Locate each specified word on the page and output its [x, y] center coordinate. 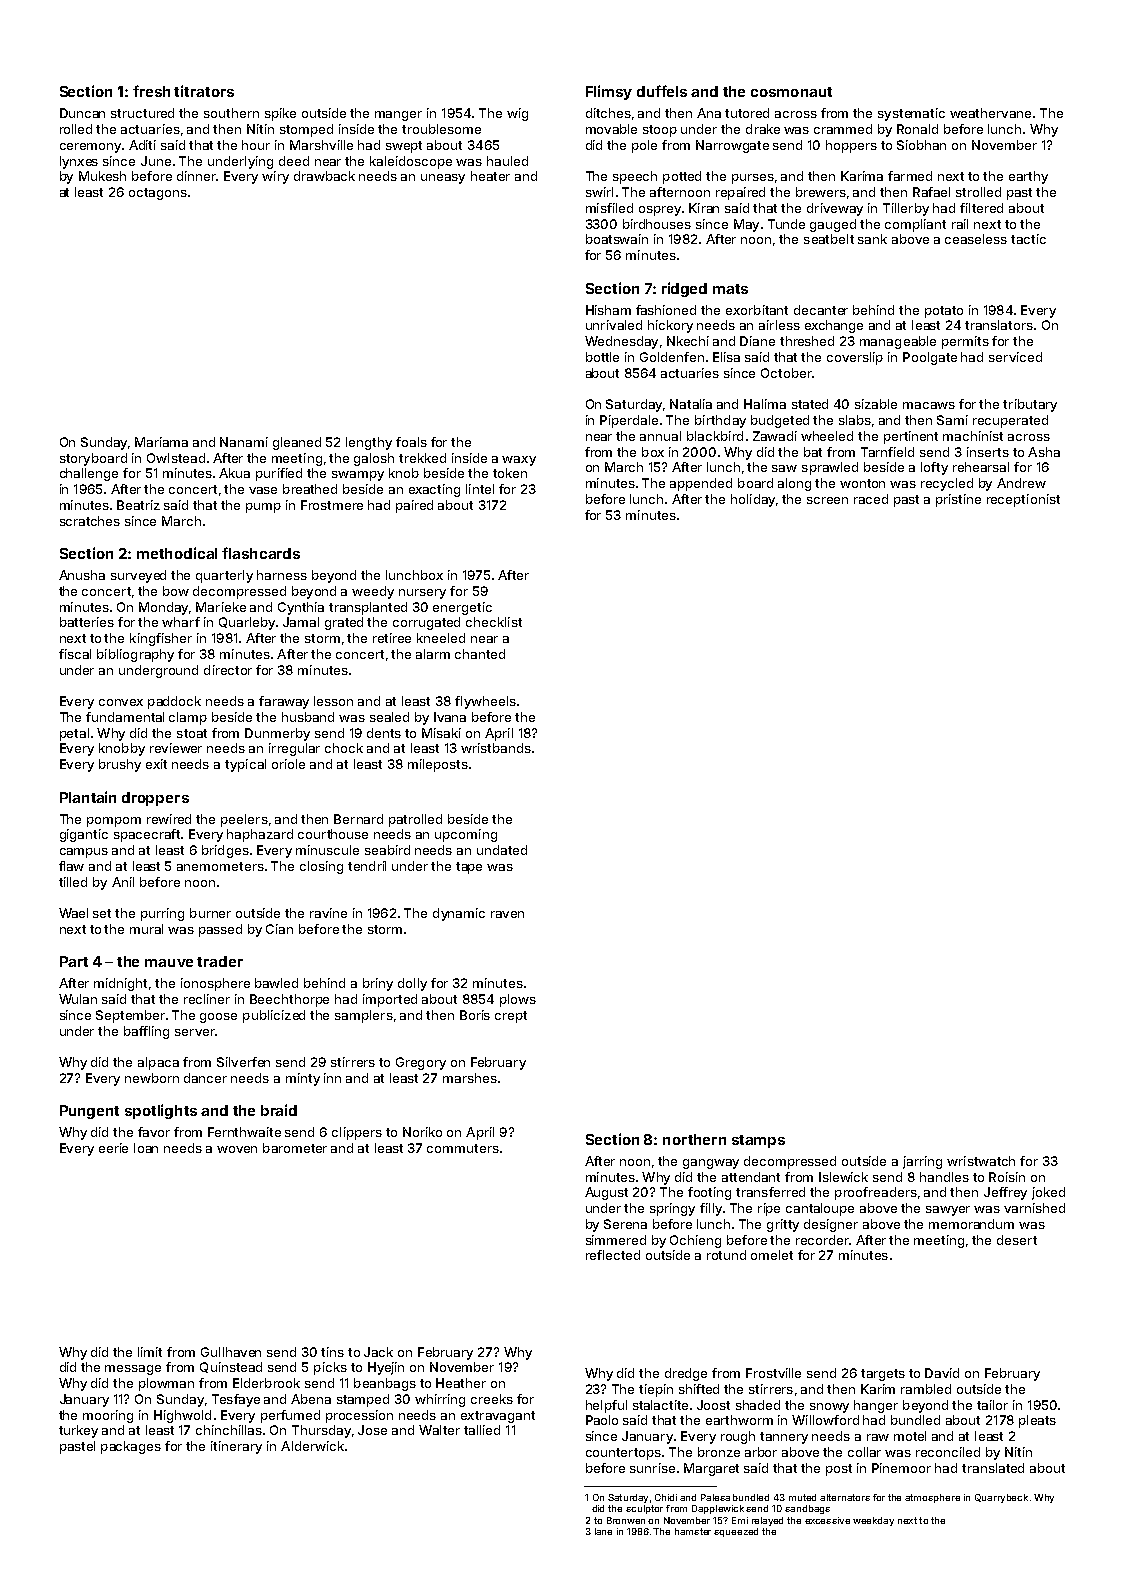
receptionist [1023, 500]
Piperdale [629, 421]
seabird [387, 850]
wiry [275, 177]
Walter [439, 1430]
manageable [898, 342]
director [228, 670]
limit [150, 1352]
